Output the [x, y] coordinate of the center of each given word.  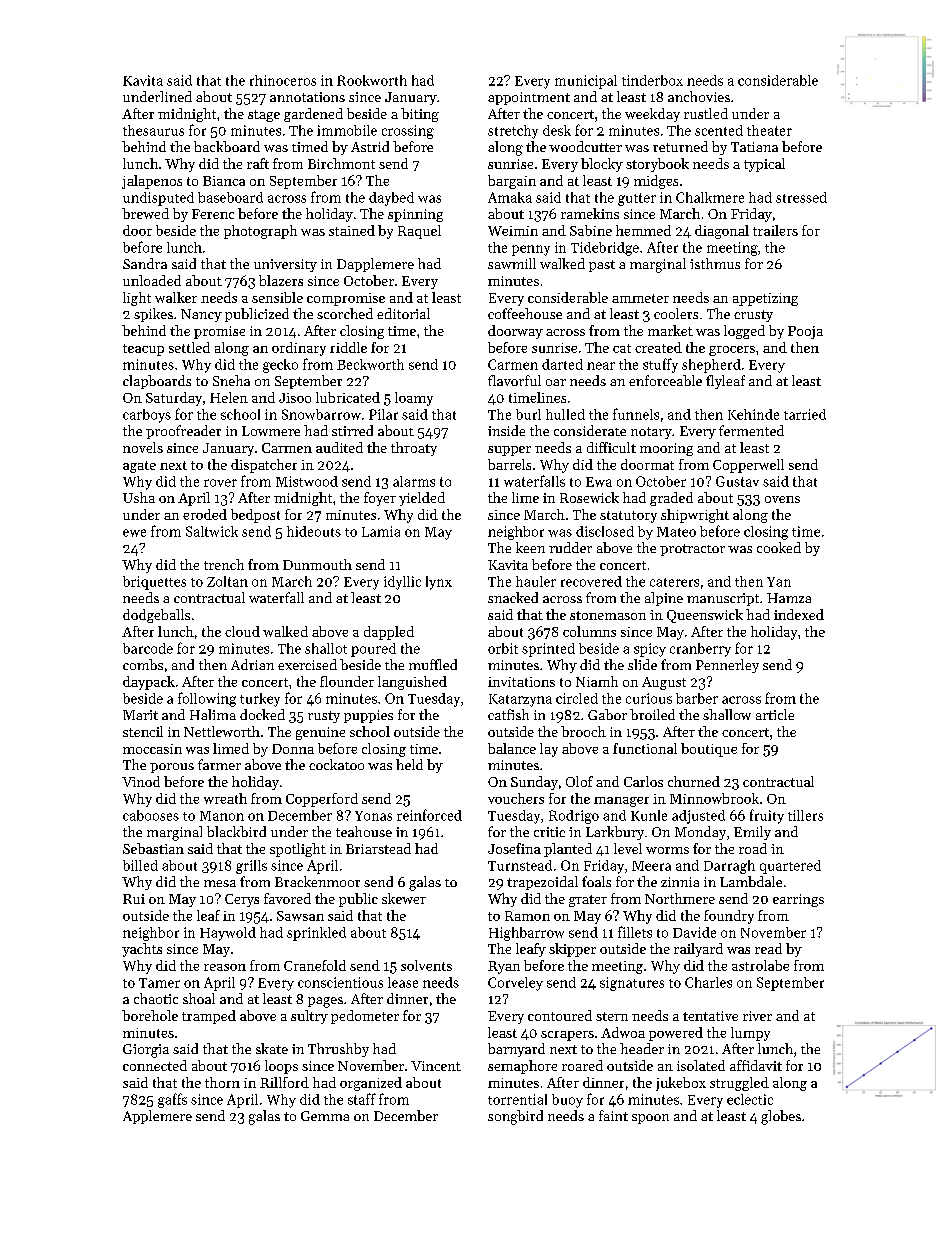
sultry [309, 1017]
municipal [586, 82]
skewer [404, 898]
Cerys [242, 900]
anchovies [699, 96]
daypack [149, 683]
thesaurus [153, 130]
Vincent [436, 1066]
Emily [752, 833]
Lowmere [271, 431]
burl [528, 414]
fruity [767, 816]
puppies [368, 716]
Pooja [805, 332]
